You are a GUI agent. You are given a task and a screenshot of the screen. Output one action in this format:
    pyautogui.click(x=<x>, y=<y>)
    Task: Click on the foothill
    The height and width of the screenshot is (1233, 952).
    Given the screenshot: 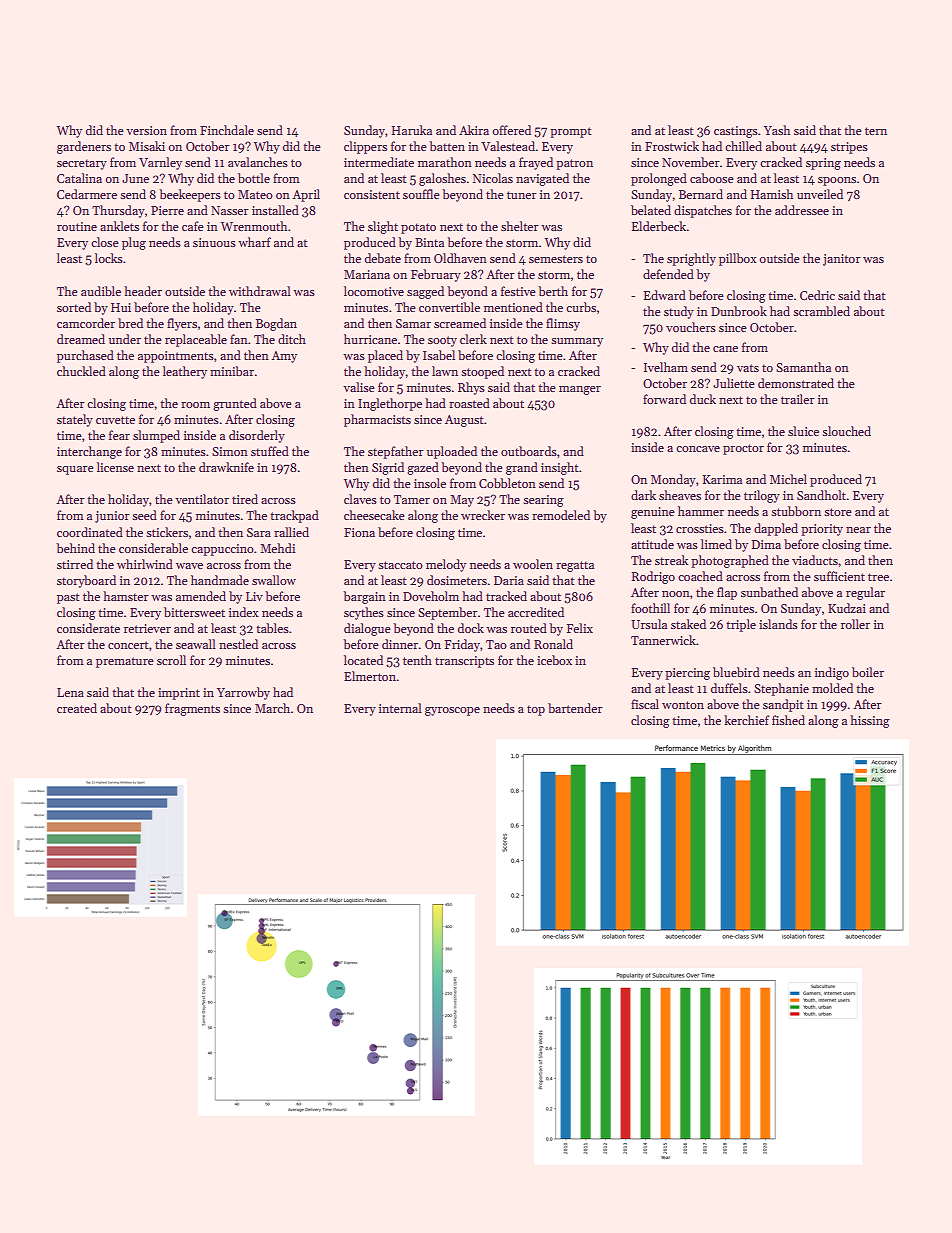 What is the action you would take?
    pyautogui.click(x=650, y=608)
